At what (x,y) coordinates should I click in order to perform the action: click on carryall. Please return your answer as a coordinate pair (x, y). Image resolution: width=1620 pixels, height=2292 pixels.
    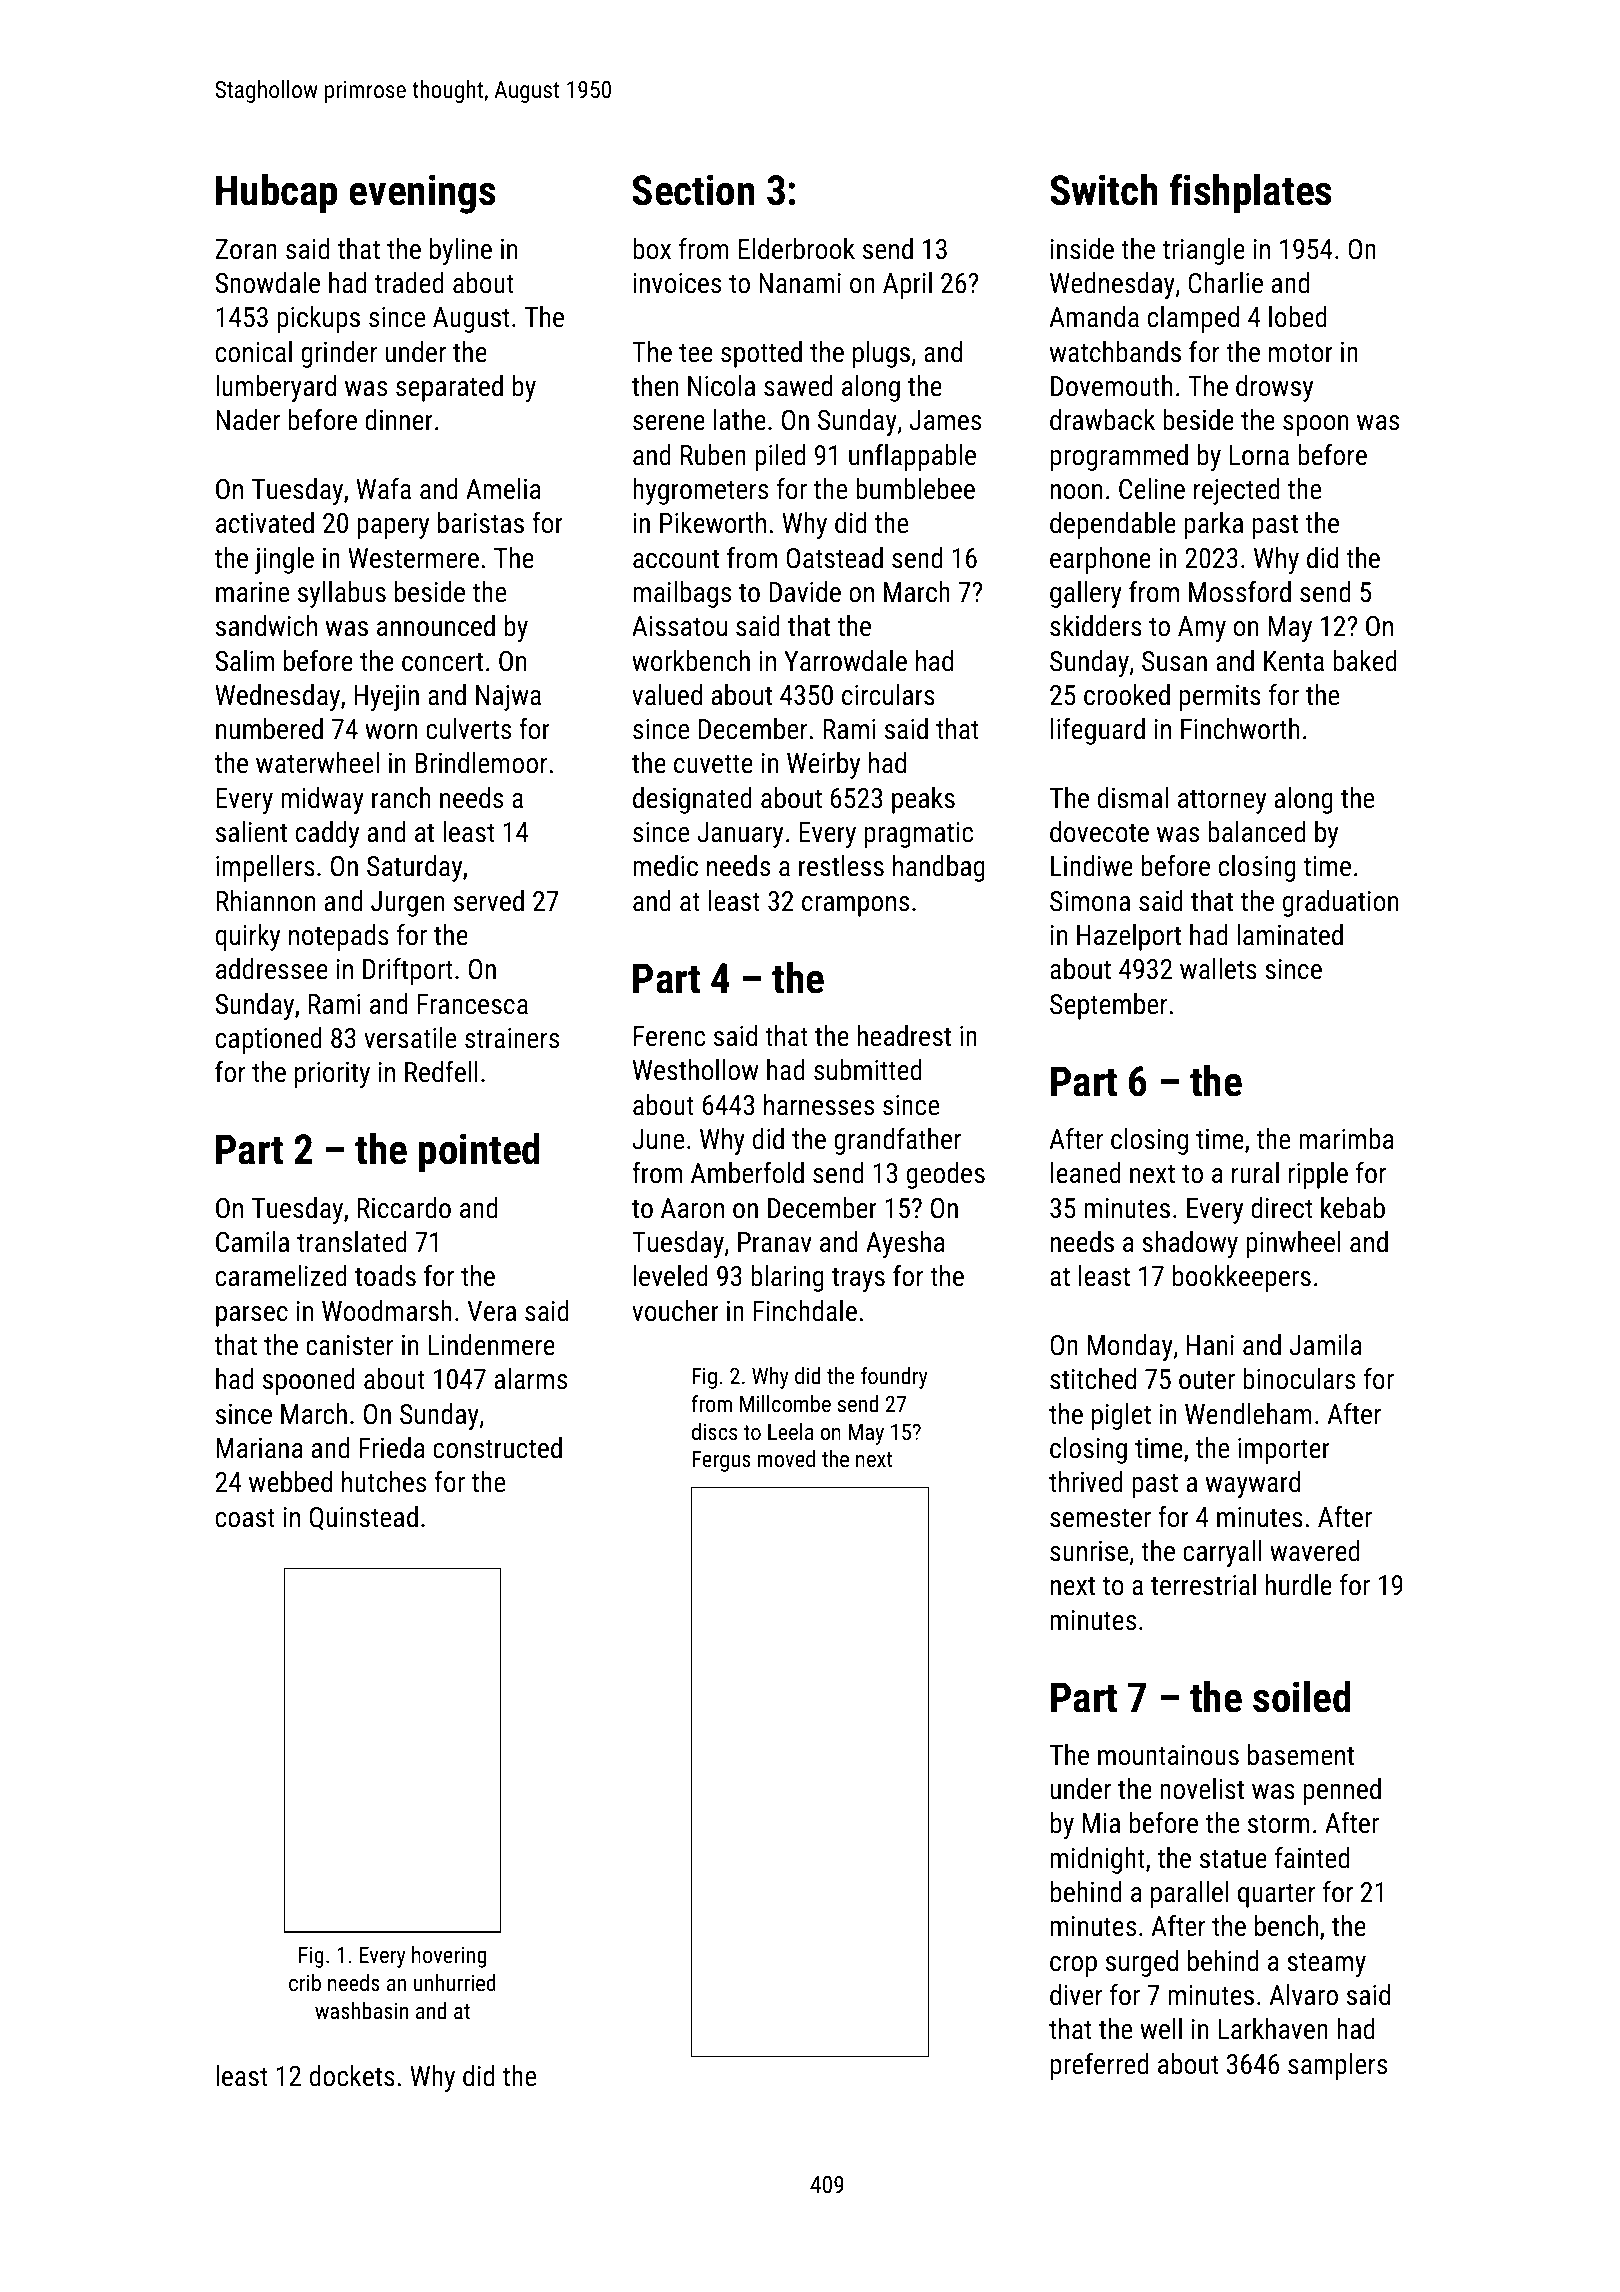
    Looking at the image, I should click on (1222, 1553).
